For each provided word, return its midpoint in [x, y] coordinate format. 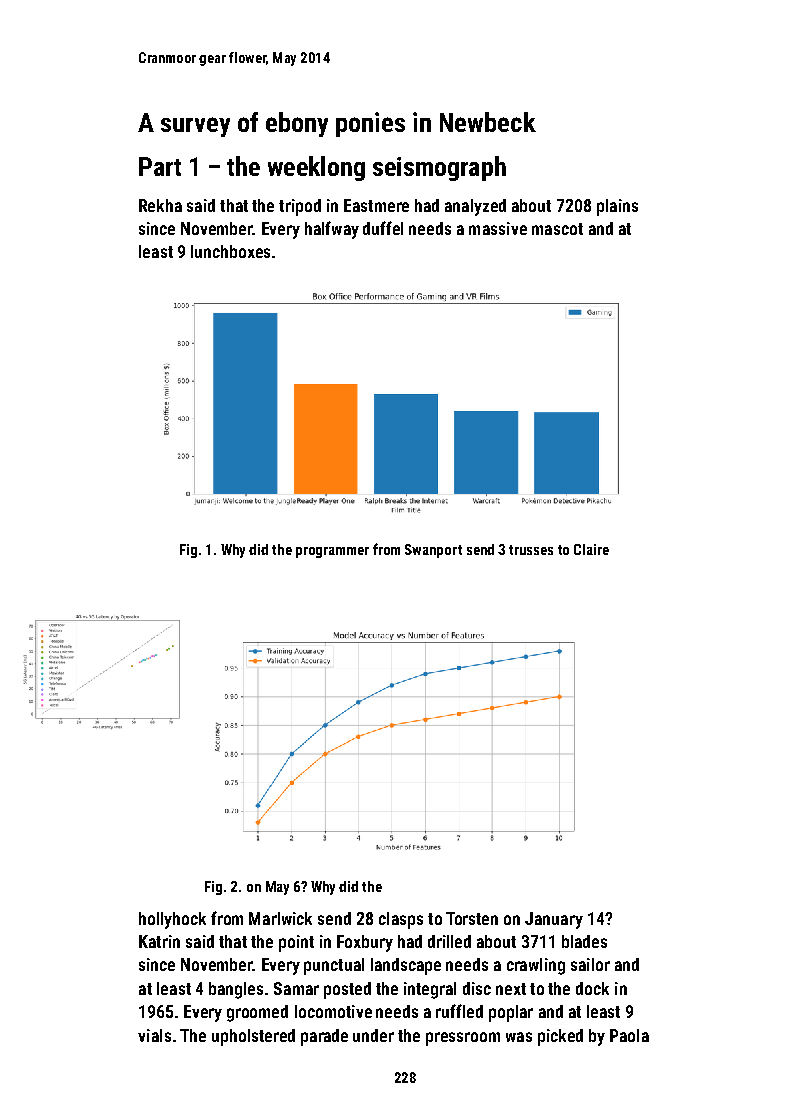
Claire [591, 549]
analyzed [475, 207]
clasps [401, 920]
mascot [557, 229]
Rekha [160, 205]
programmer [332, 552]
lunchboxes [230, 251]
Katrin [159, 941]
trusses [531, 550]
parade [324, 1037]
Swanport [433, 551]
